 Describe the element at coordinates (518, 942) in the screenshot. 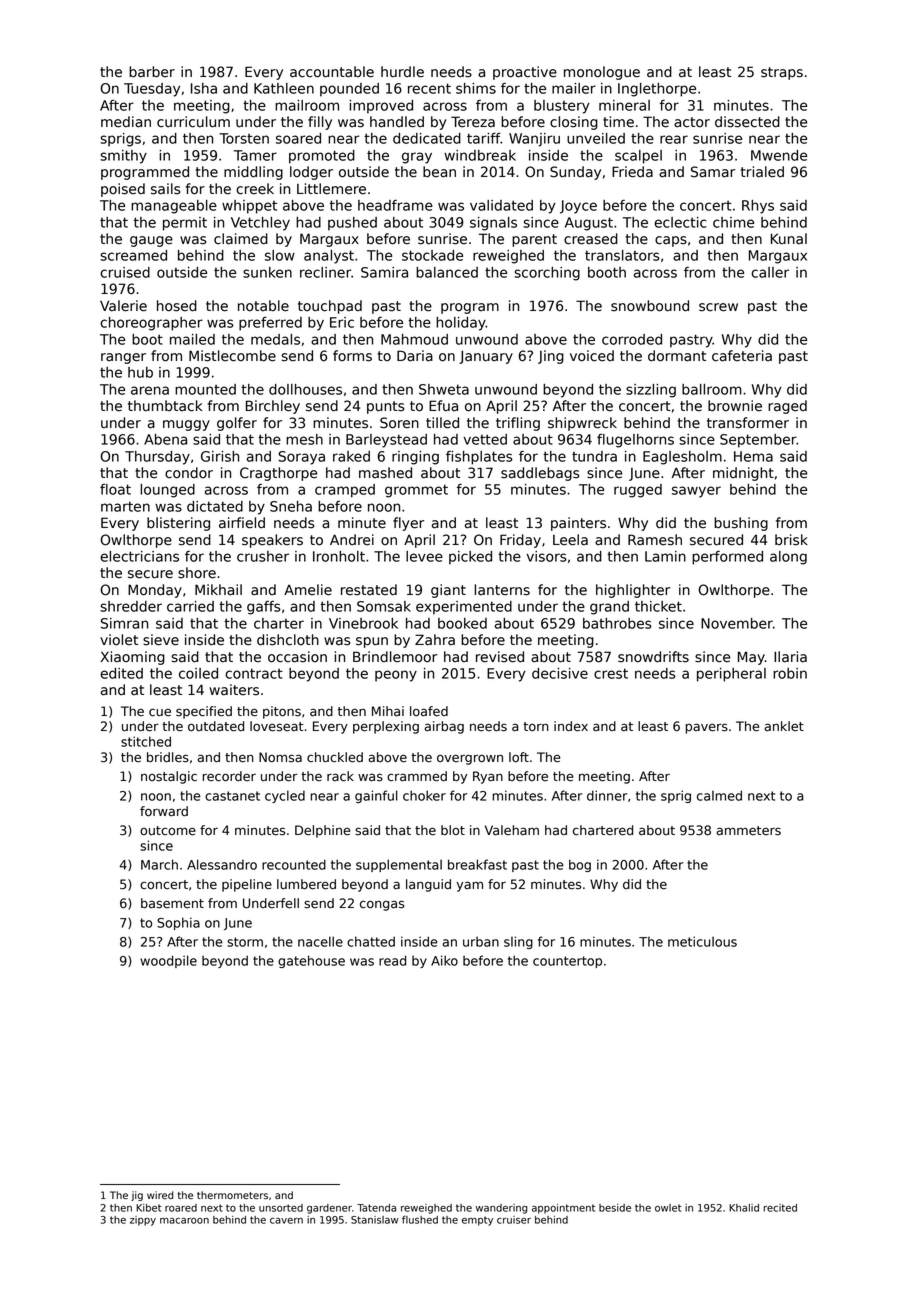

I see `sling` at that location.
